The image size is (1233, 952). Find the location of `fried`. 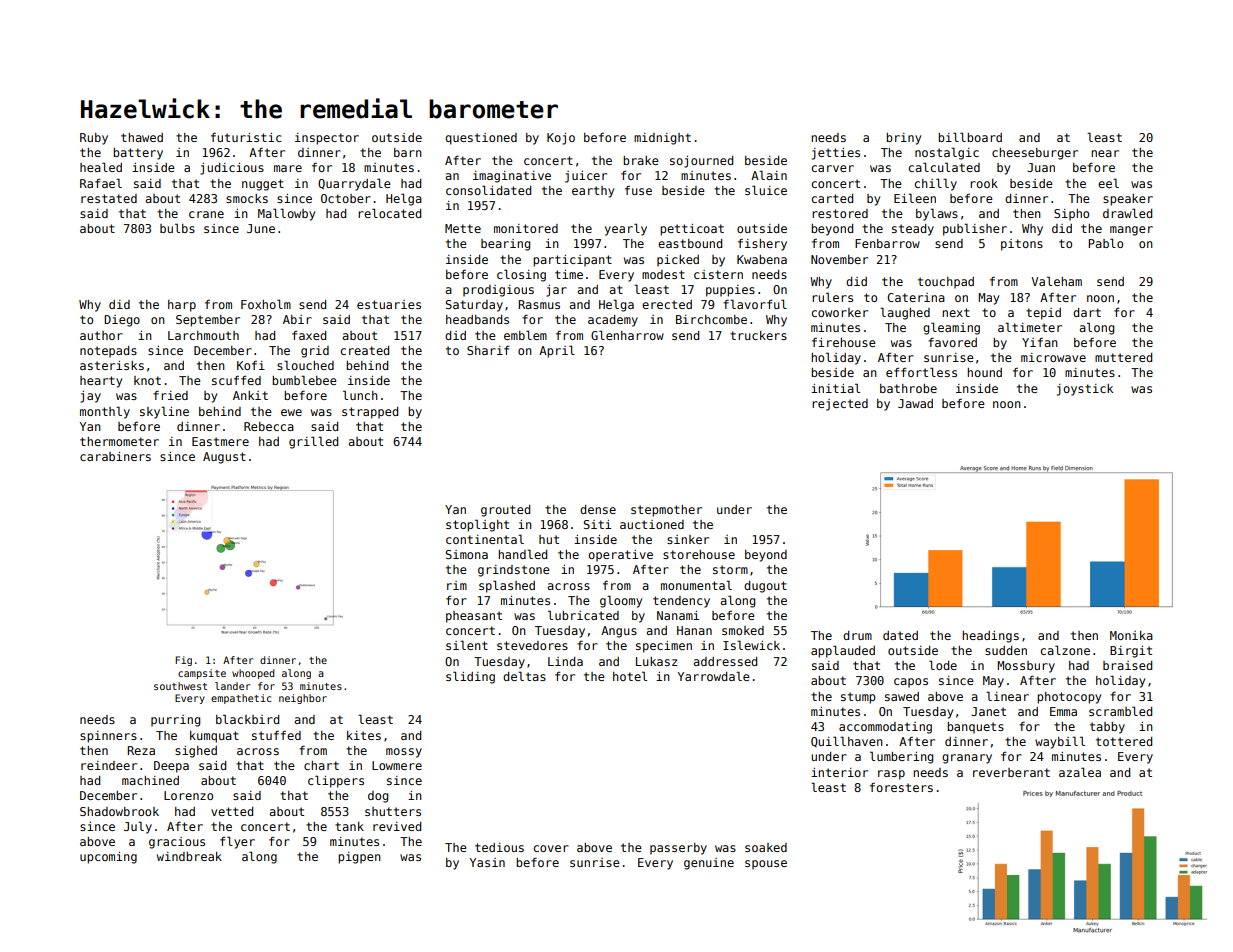

fried is located at coordinates (170, 395).
